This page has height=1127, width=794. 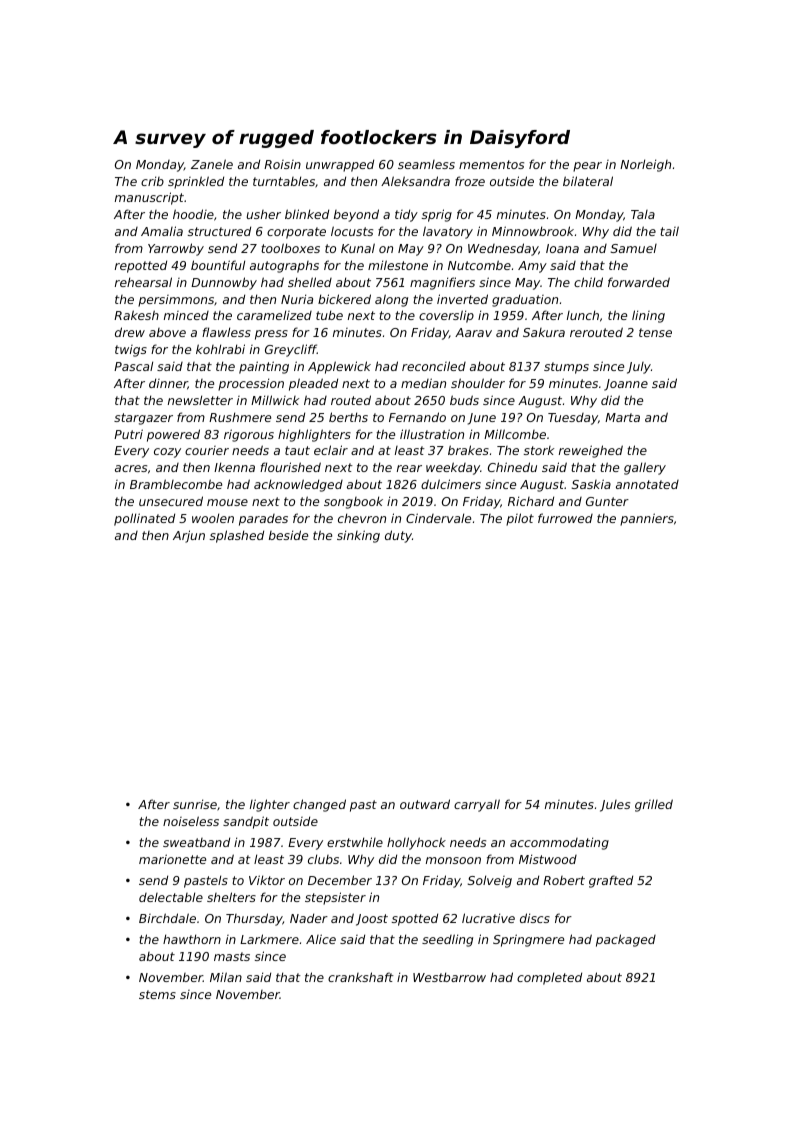 I want to click on stumps, so click(x=566, y=368).
